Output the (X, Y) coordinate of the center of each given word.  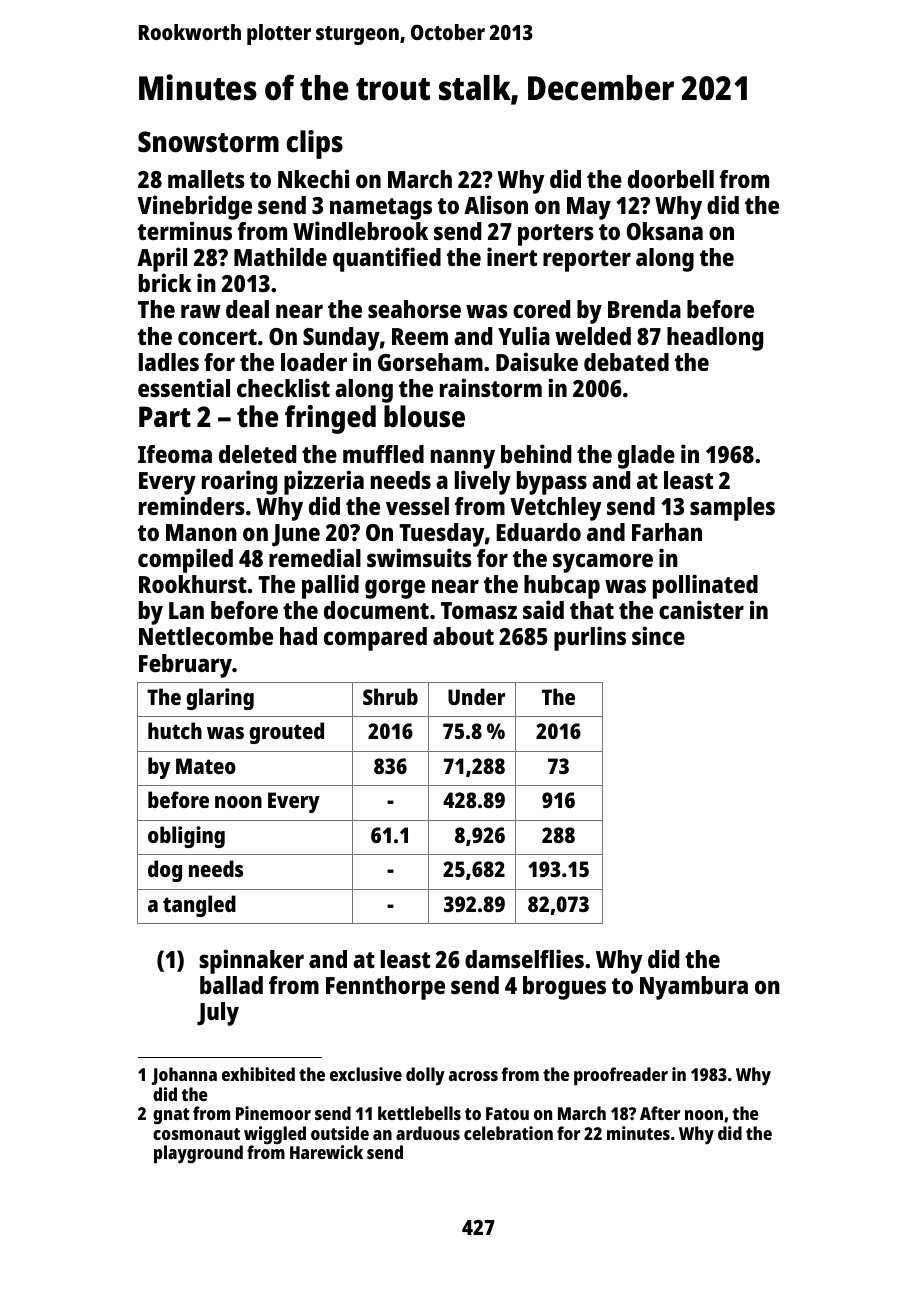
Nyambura (694, 988)
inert (512, 257)
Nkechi (313, 178)
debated (626, 362)
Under (476, 696)
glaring (220, 699)
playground (198, 1154)
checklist (283, 387)
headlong (715, 339)
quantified (387, 259)
